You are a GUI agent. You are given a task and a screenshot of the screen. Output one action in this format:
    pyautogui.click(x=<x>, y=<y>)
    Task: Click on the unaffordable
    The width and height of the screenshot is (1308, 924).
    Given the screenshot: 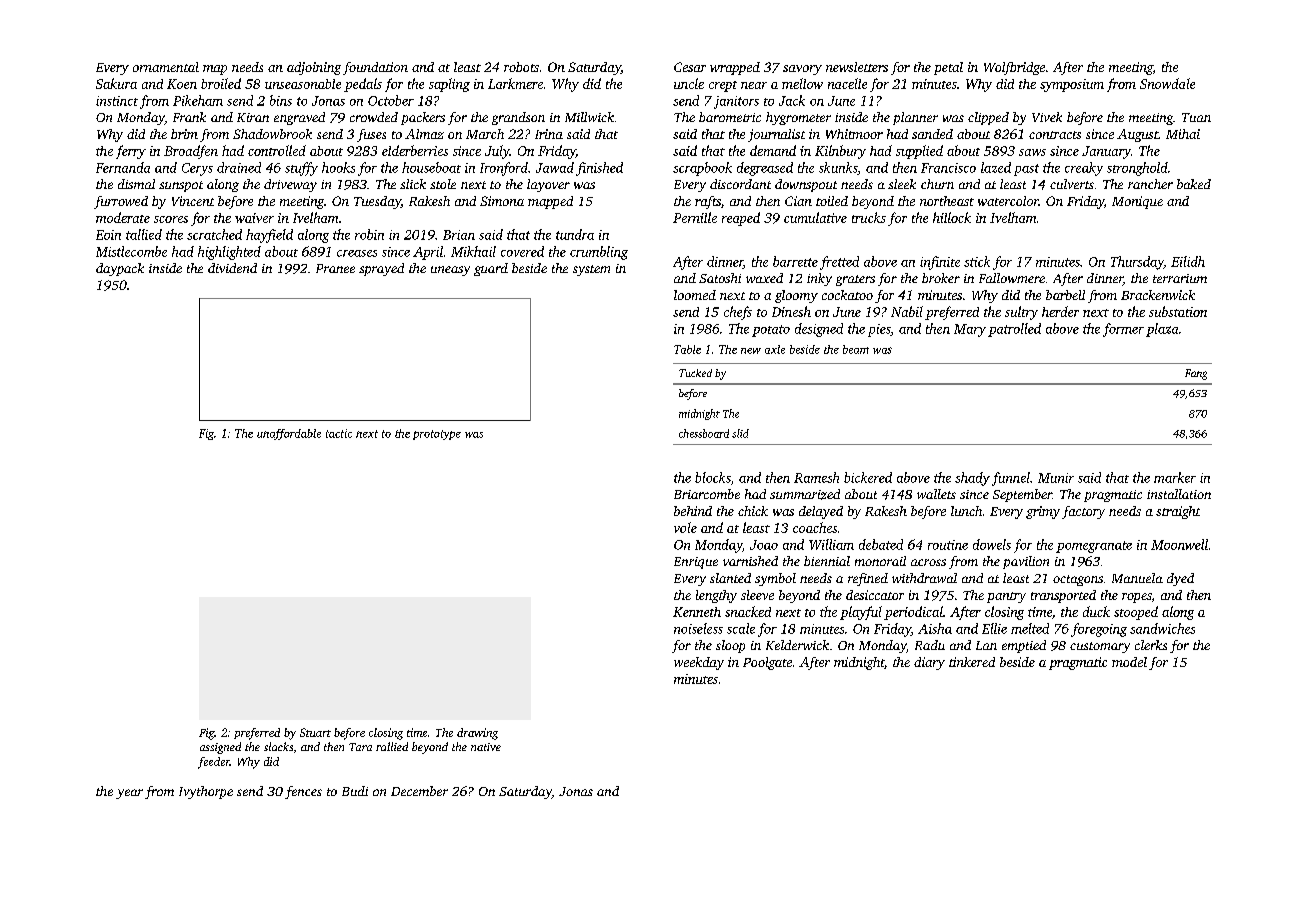 What is the action you would take?
    pyautogui.click(x=289, y=434)
